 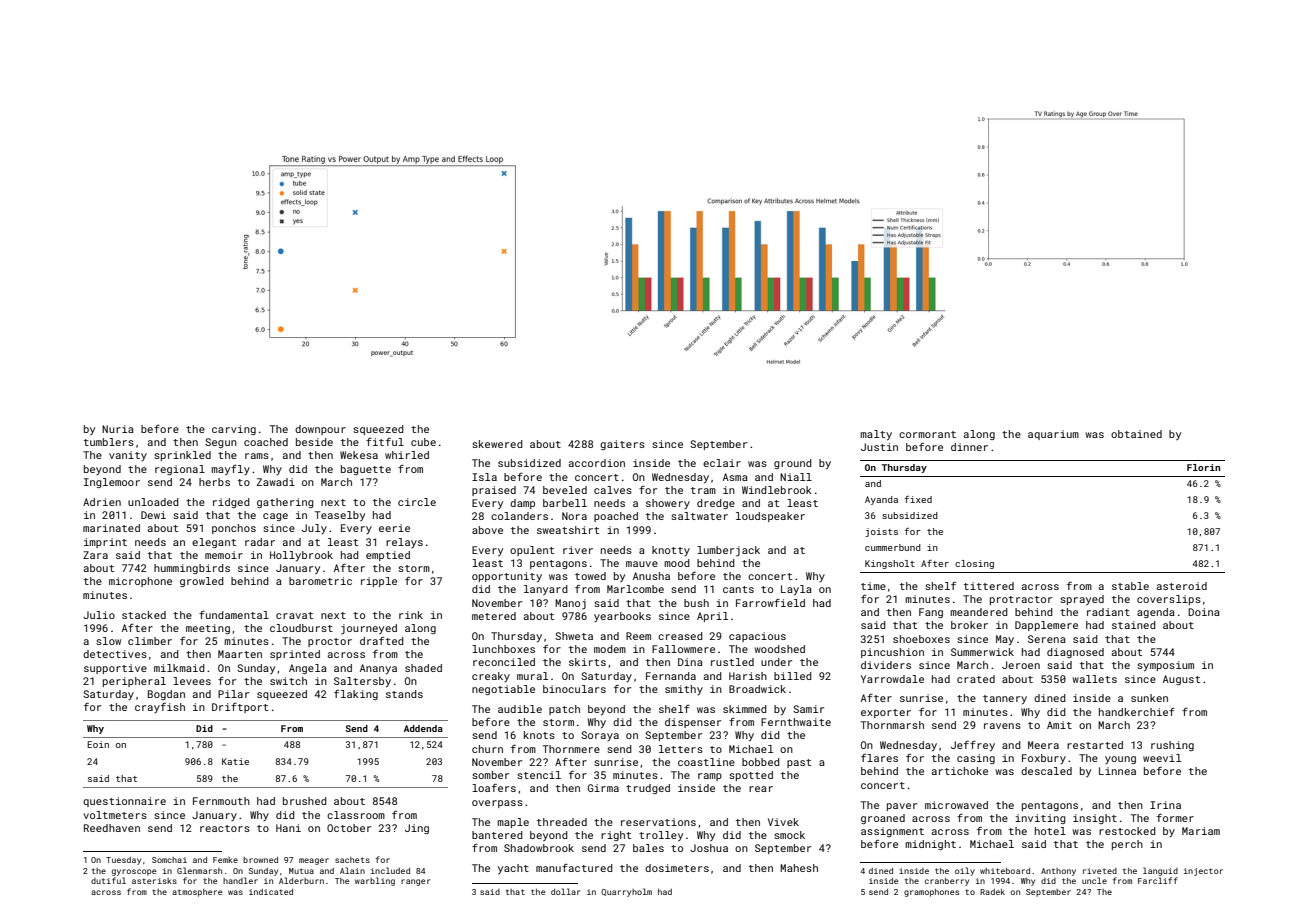 What do you see at coordinates (892, 679) in the screenshot?
I see `Yarrowdale` at bounding box center [892, 679].
